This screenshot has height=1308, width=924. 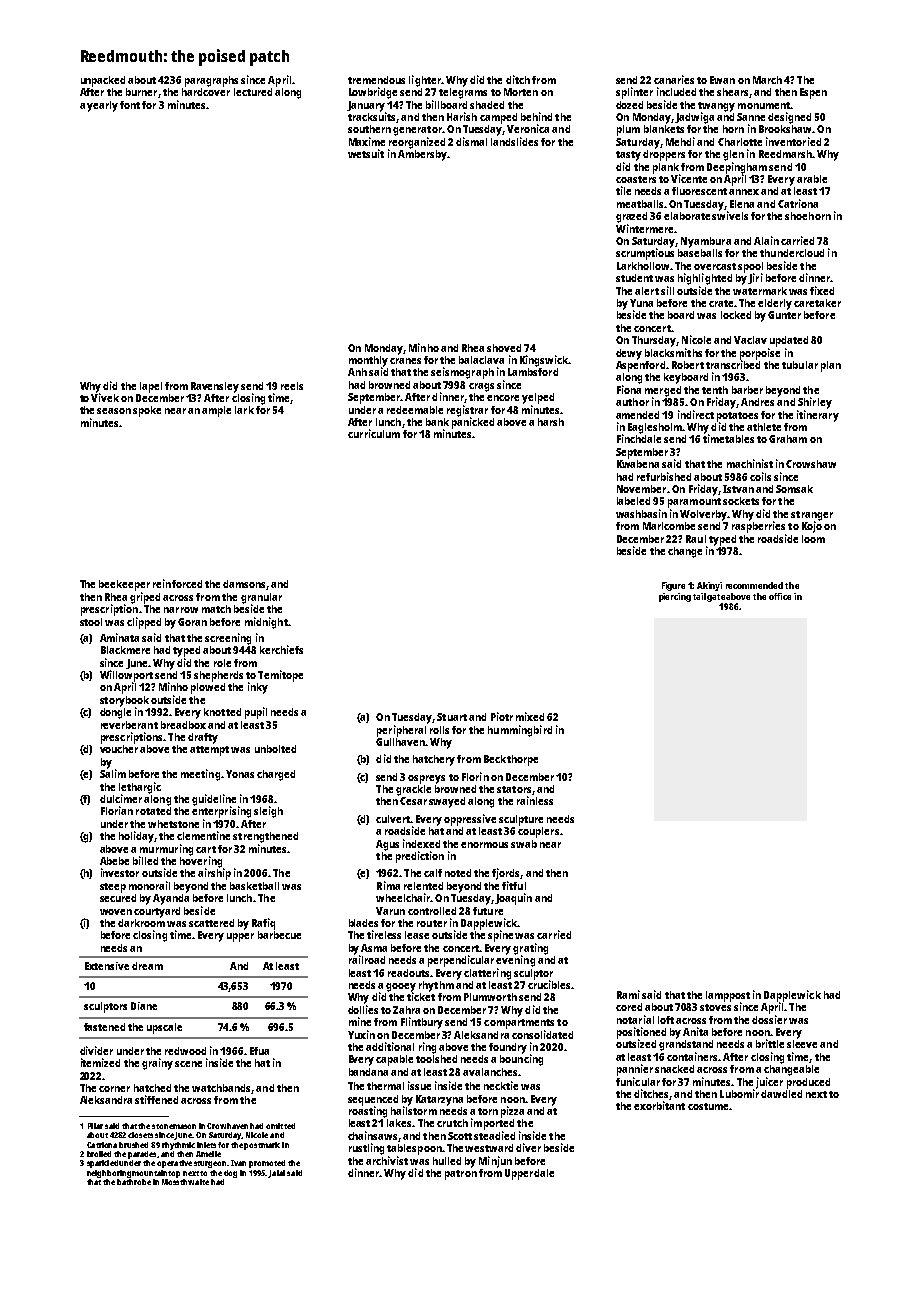 What do you see at coordinates (641, 303) in the screenshot?
I see `Yuna` at bounding box center [641, 303].
